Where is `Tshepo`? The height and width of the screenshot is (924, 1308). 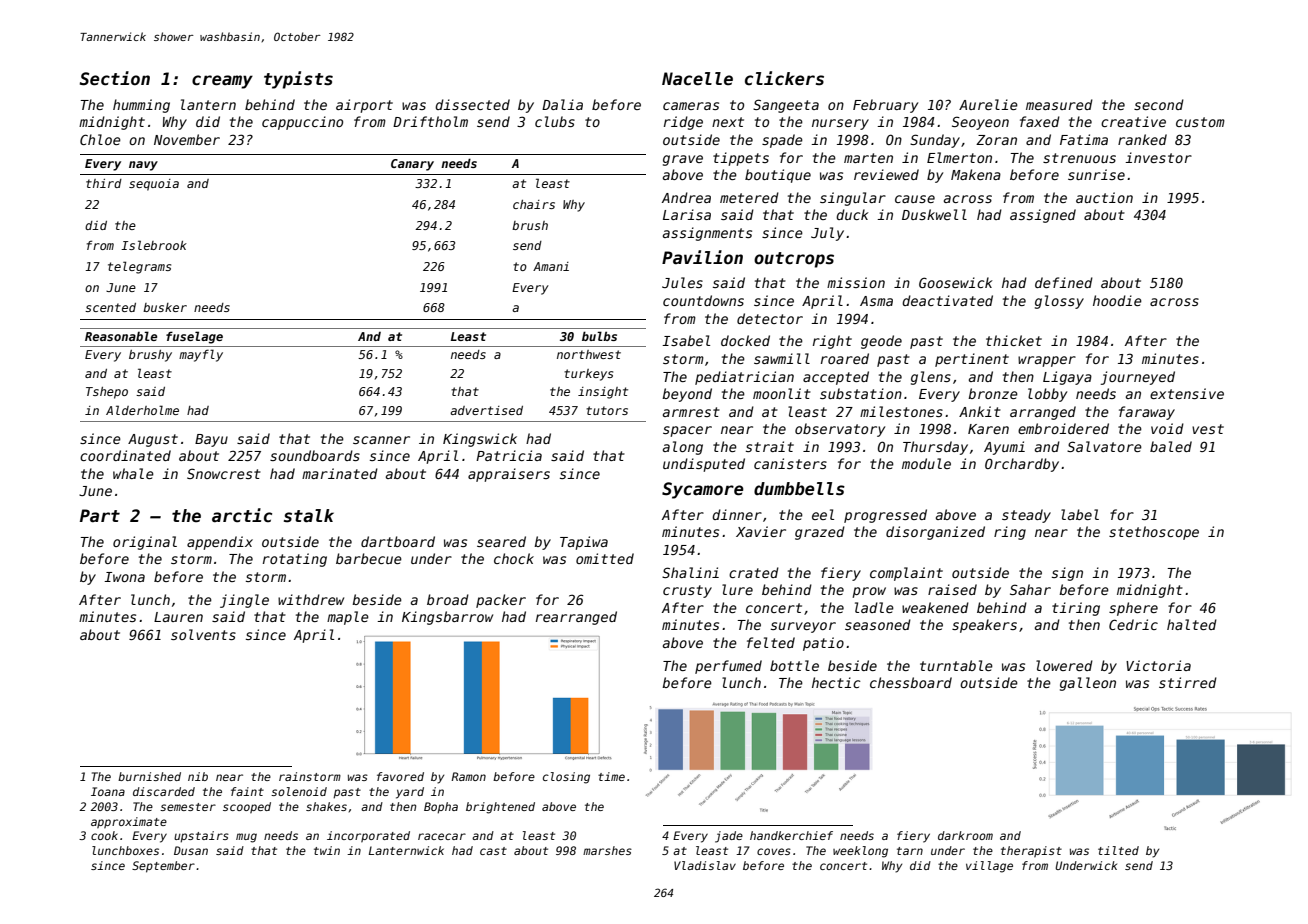 Tshepo is located at coordinates (107, 393).
